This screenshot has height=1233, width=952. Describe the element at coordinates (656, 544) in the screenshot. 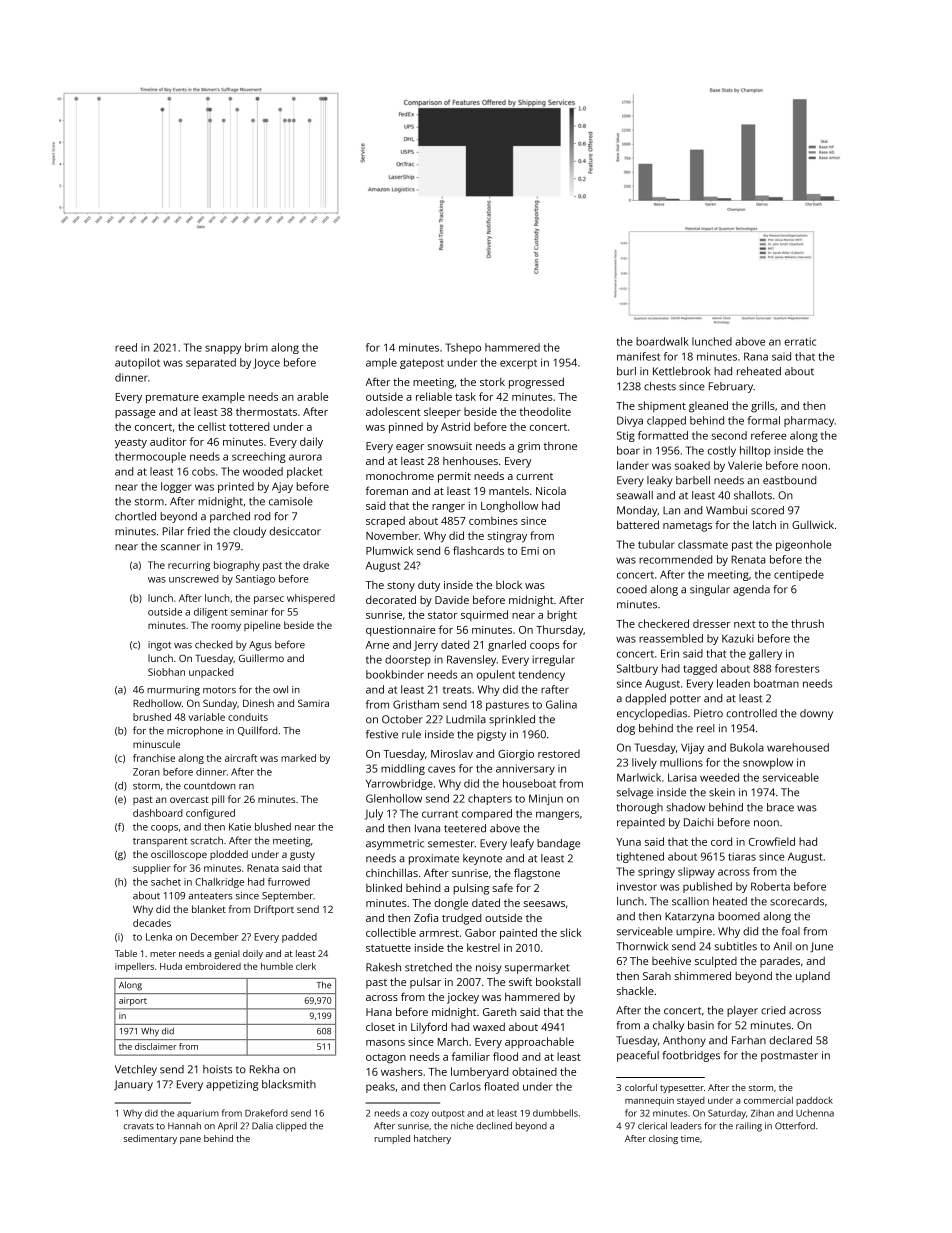

I see `tubular` at that location.
